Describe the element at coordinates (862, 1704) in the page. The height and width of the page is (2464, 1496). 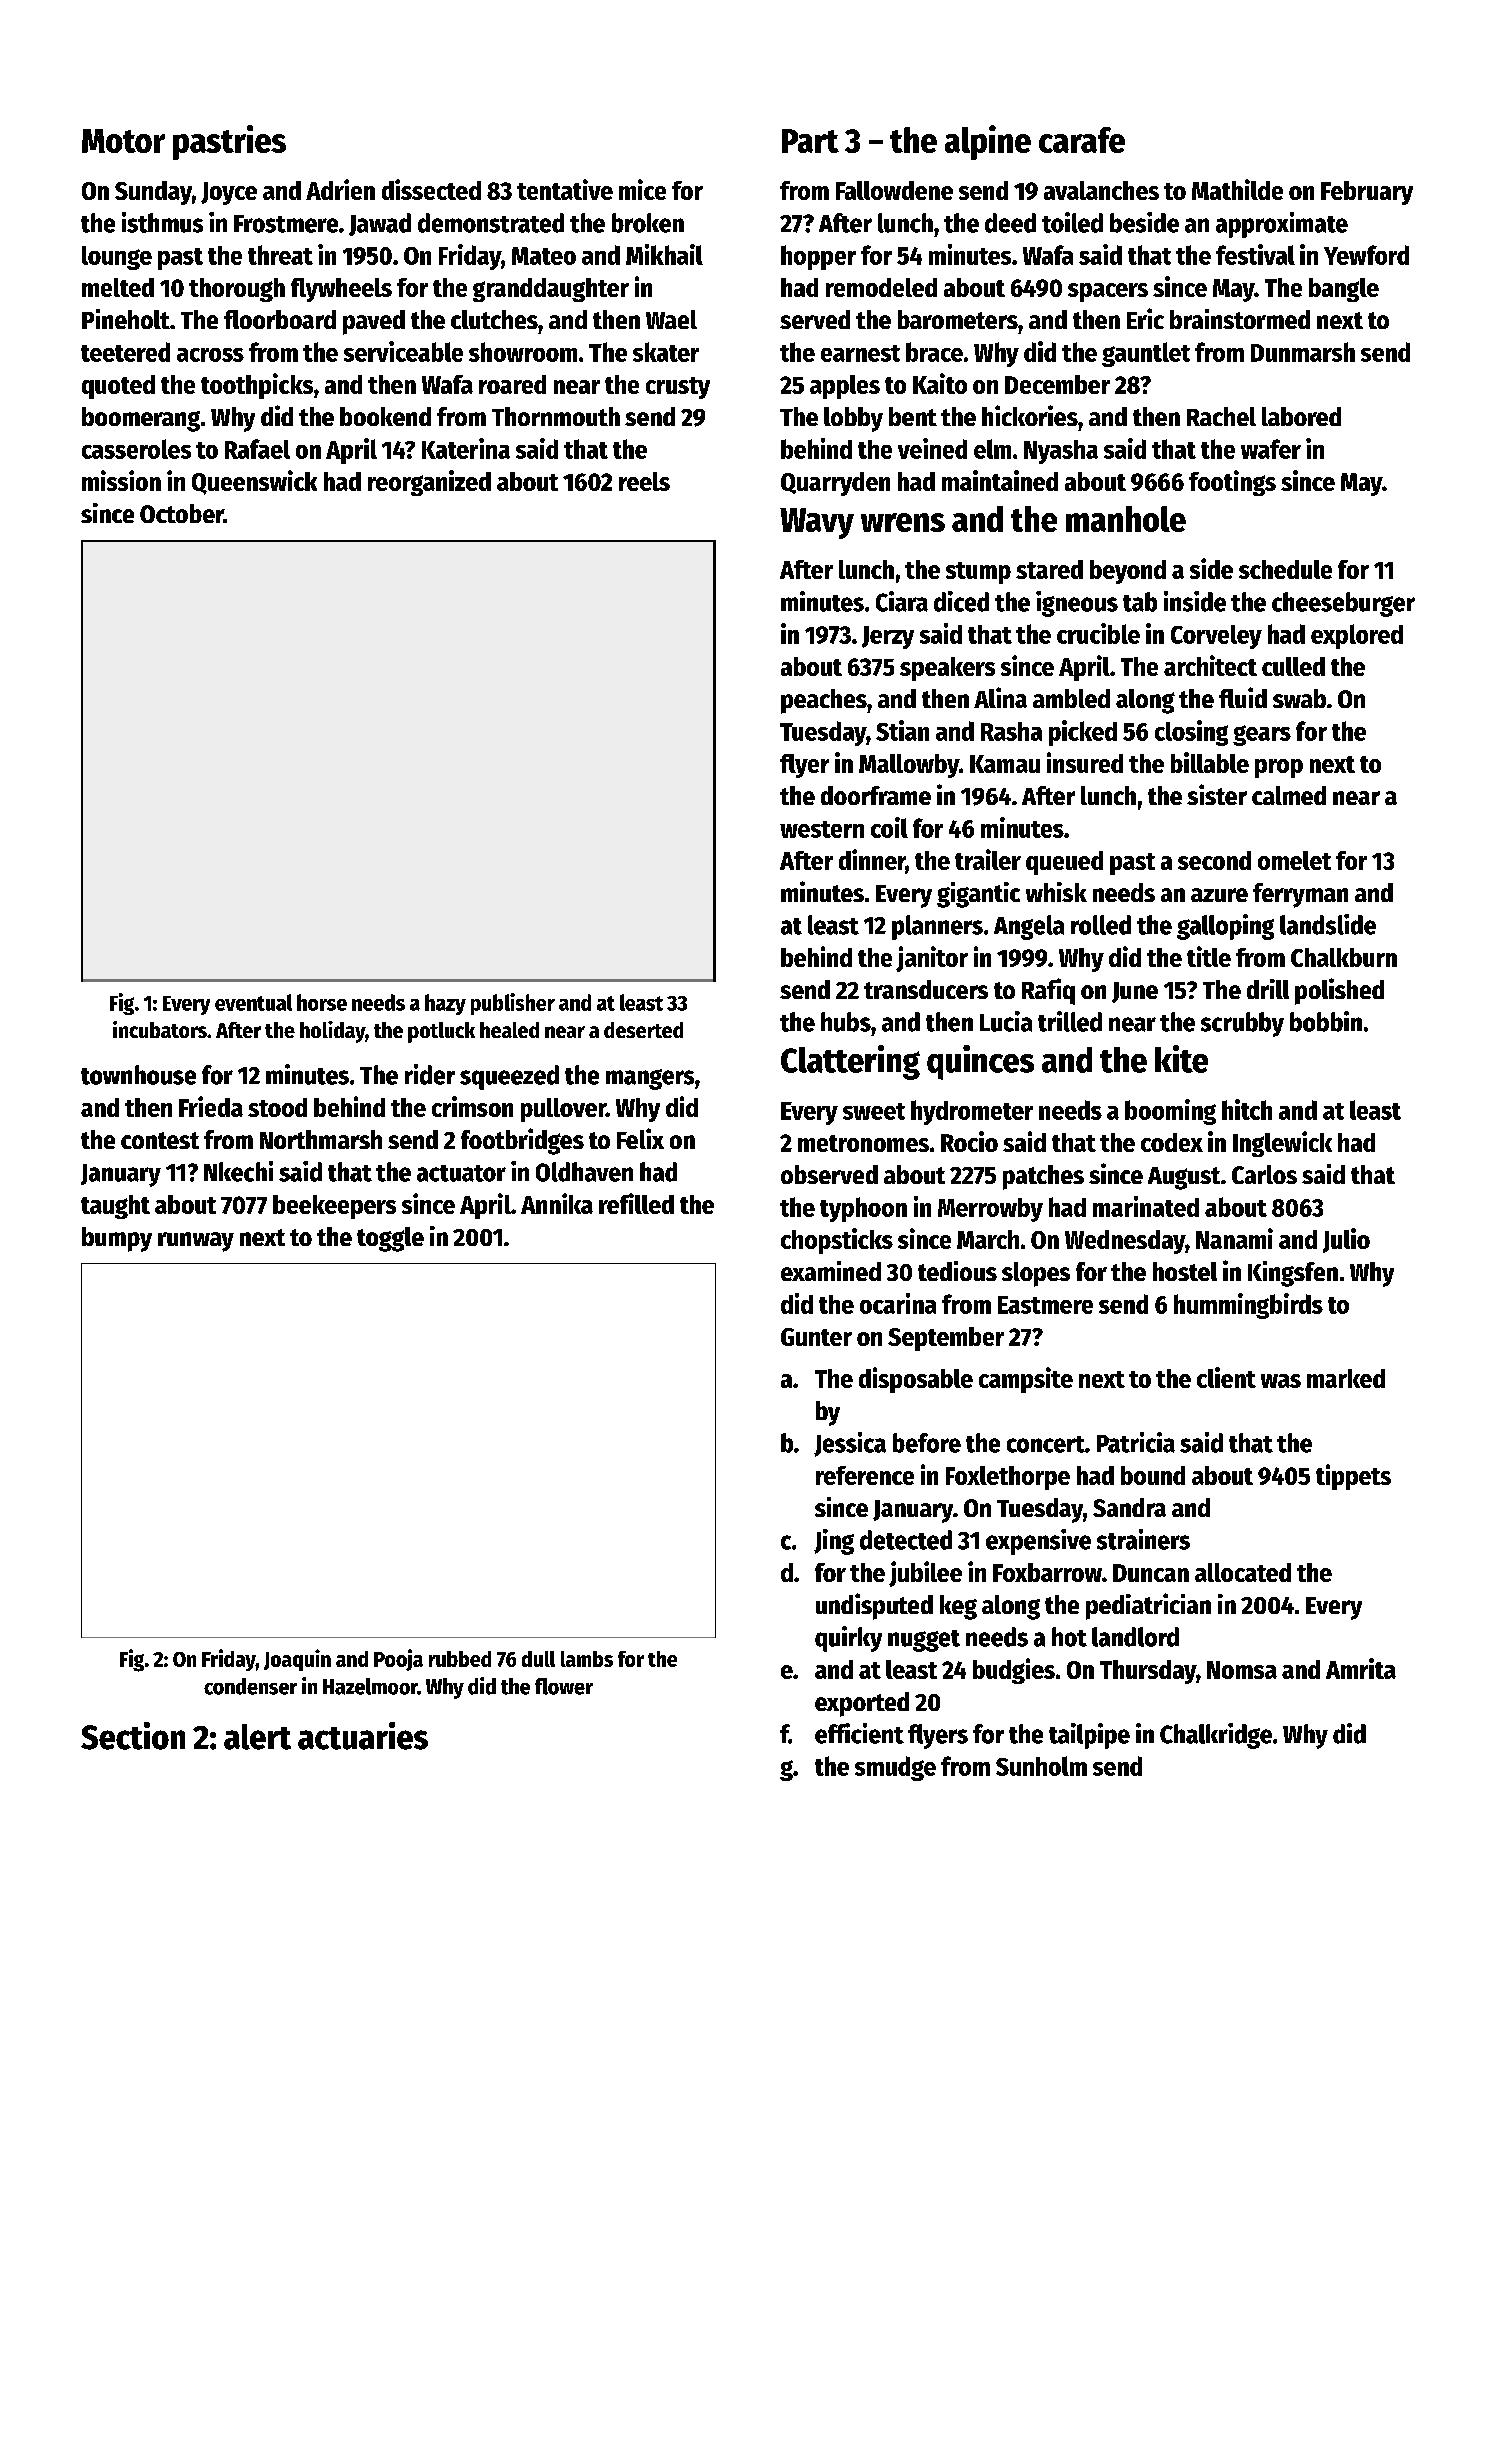
I see `exported` at that location.
